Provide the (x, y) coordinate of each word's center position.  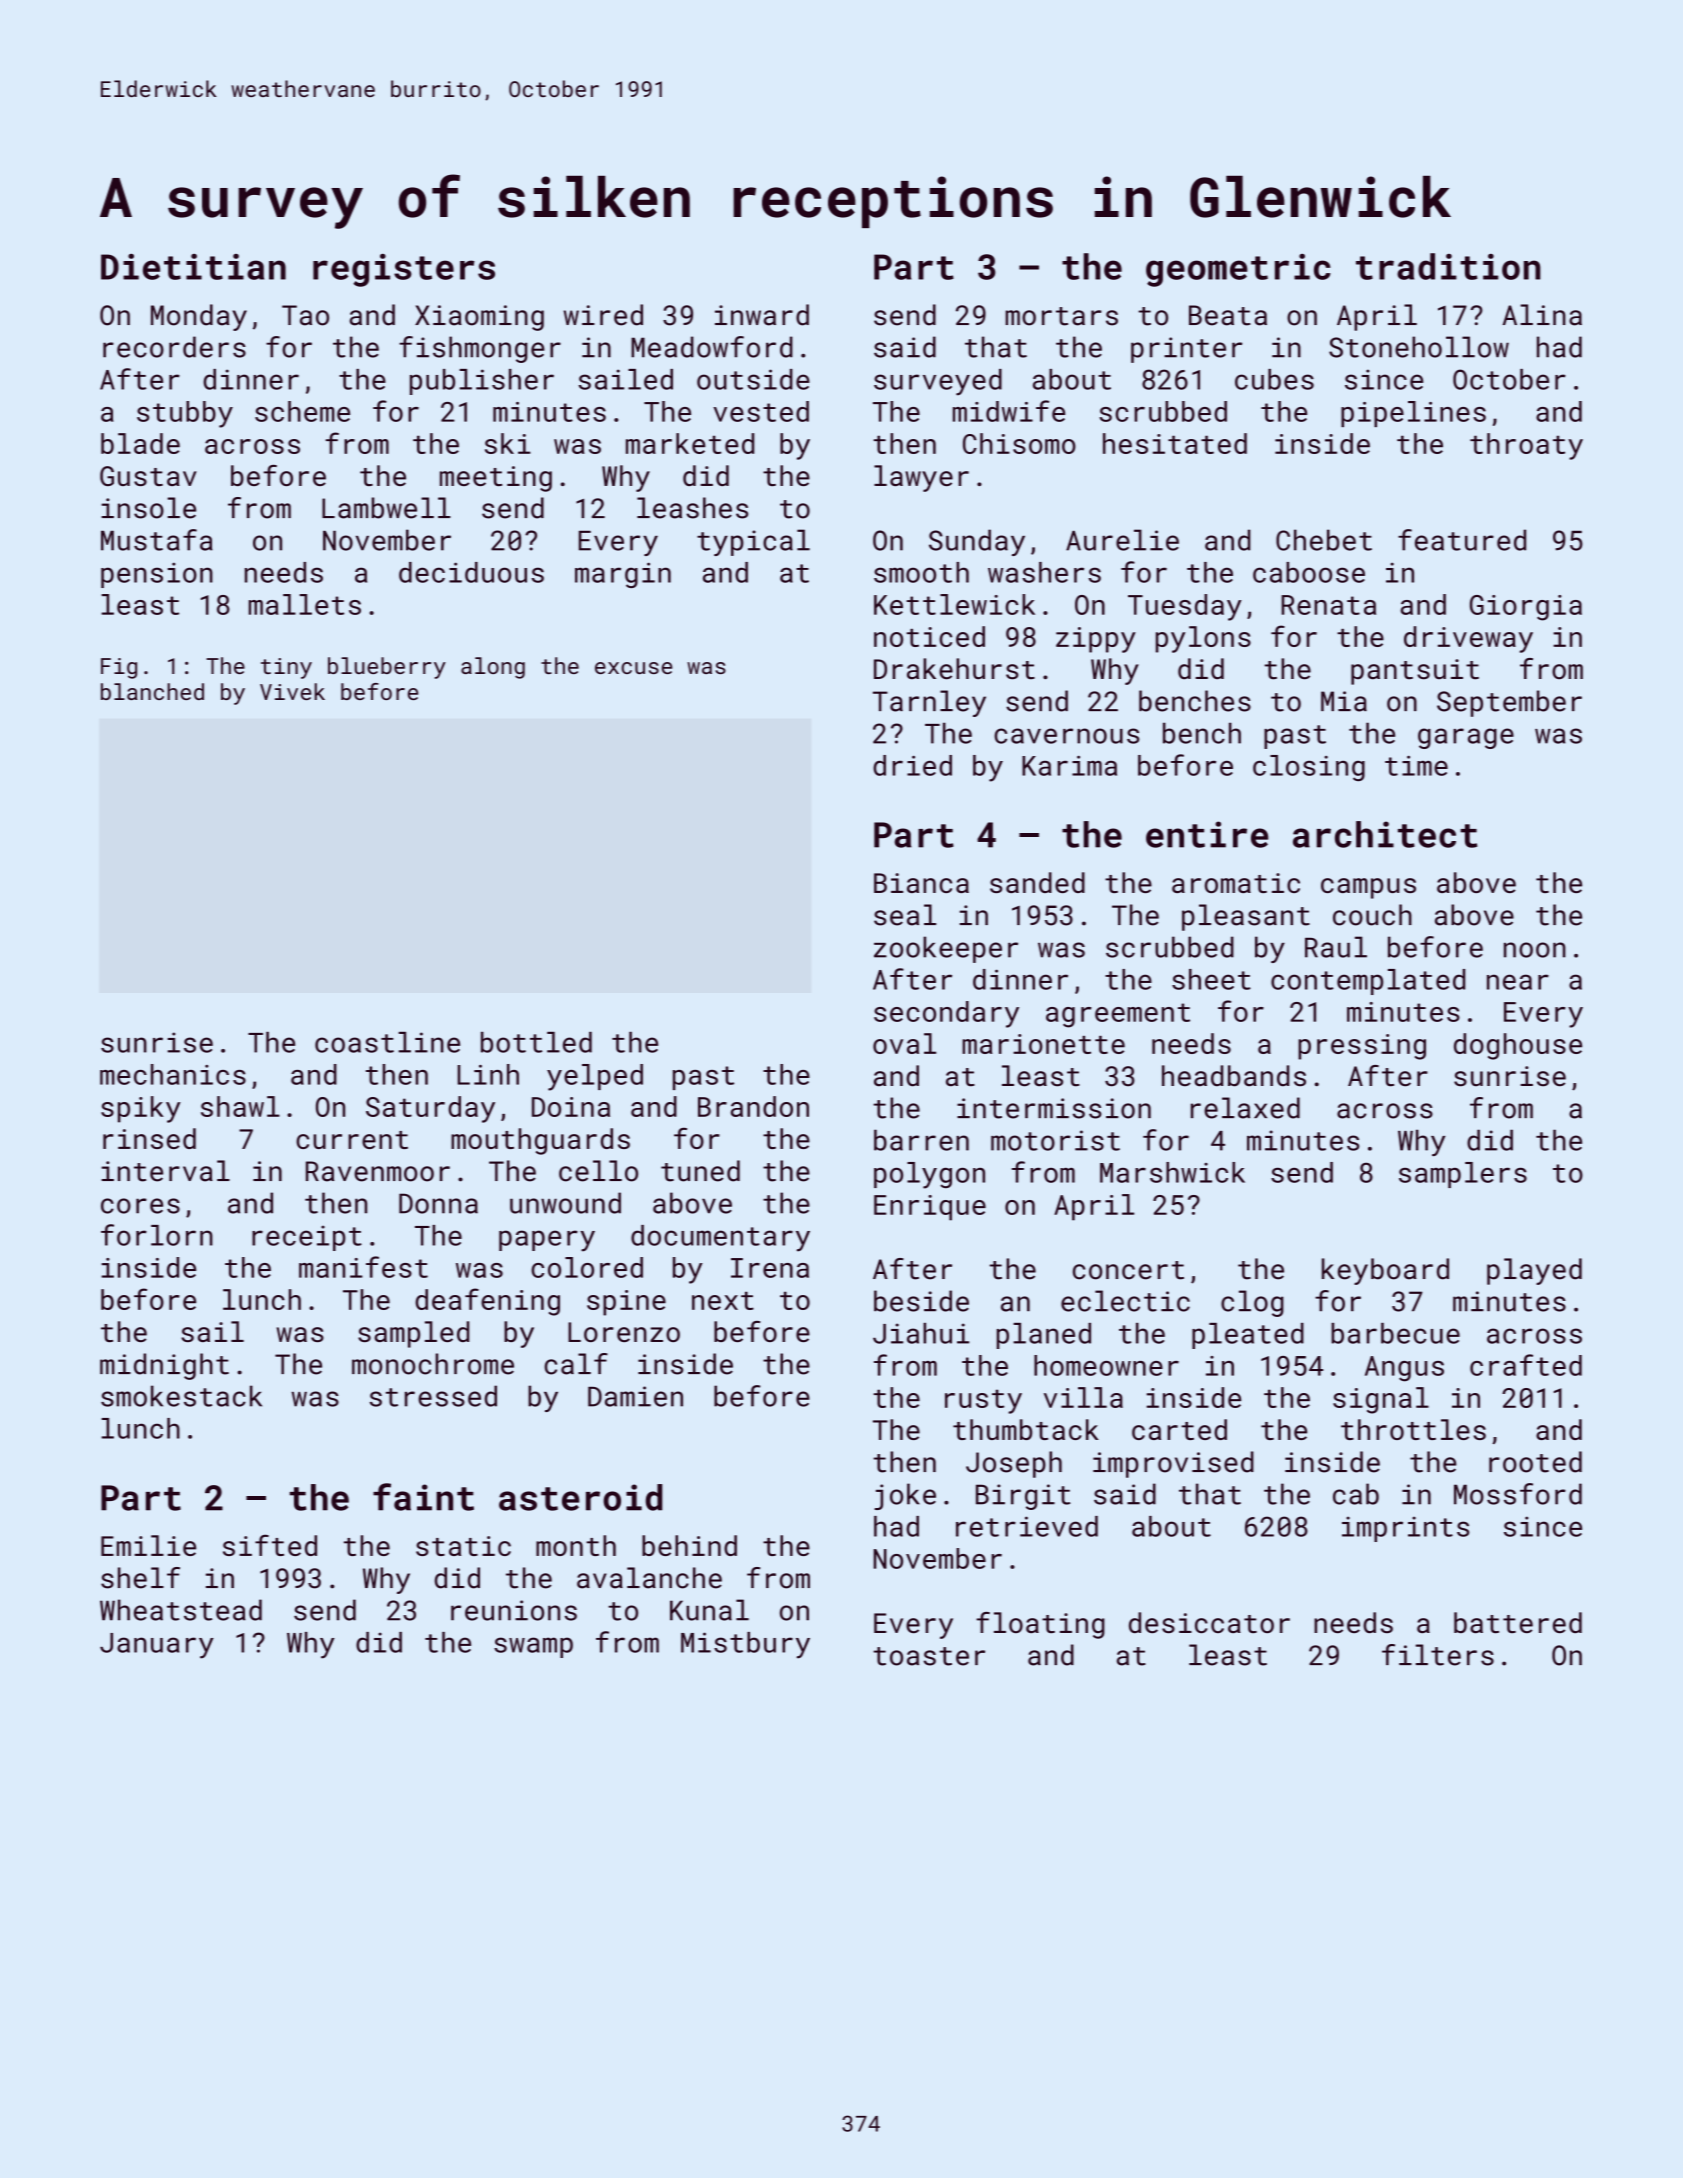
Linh (488, 1074)
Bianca (921, 883)
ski (508, 443)
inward (762, 315)
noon (1535, 950)
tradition (1448, 266)
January (157, 1646)
